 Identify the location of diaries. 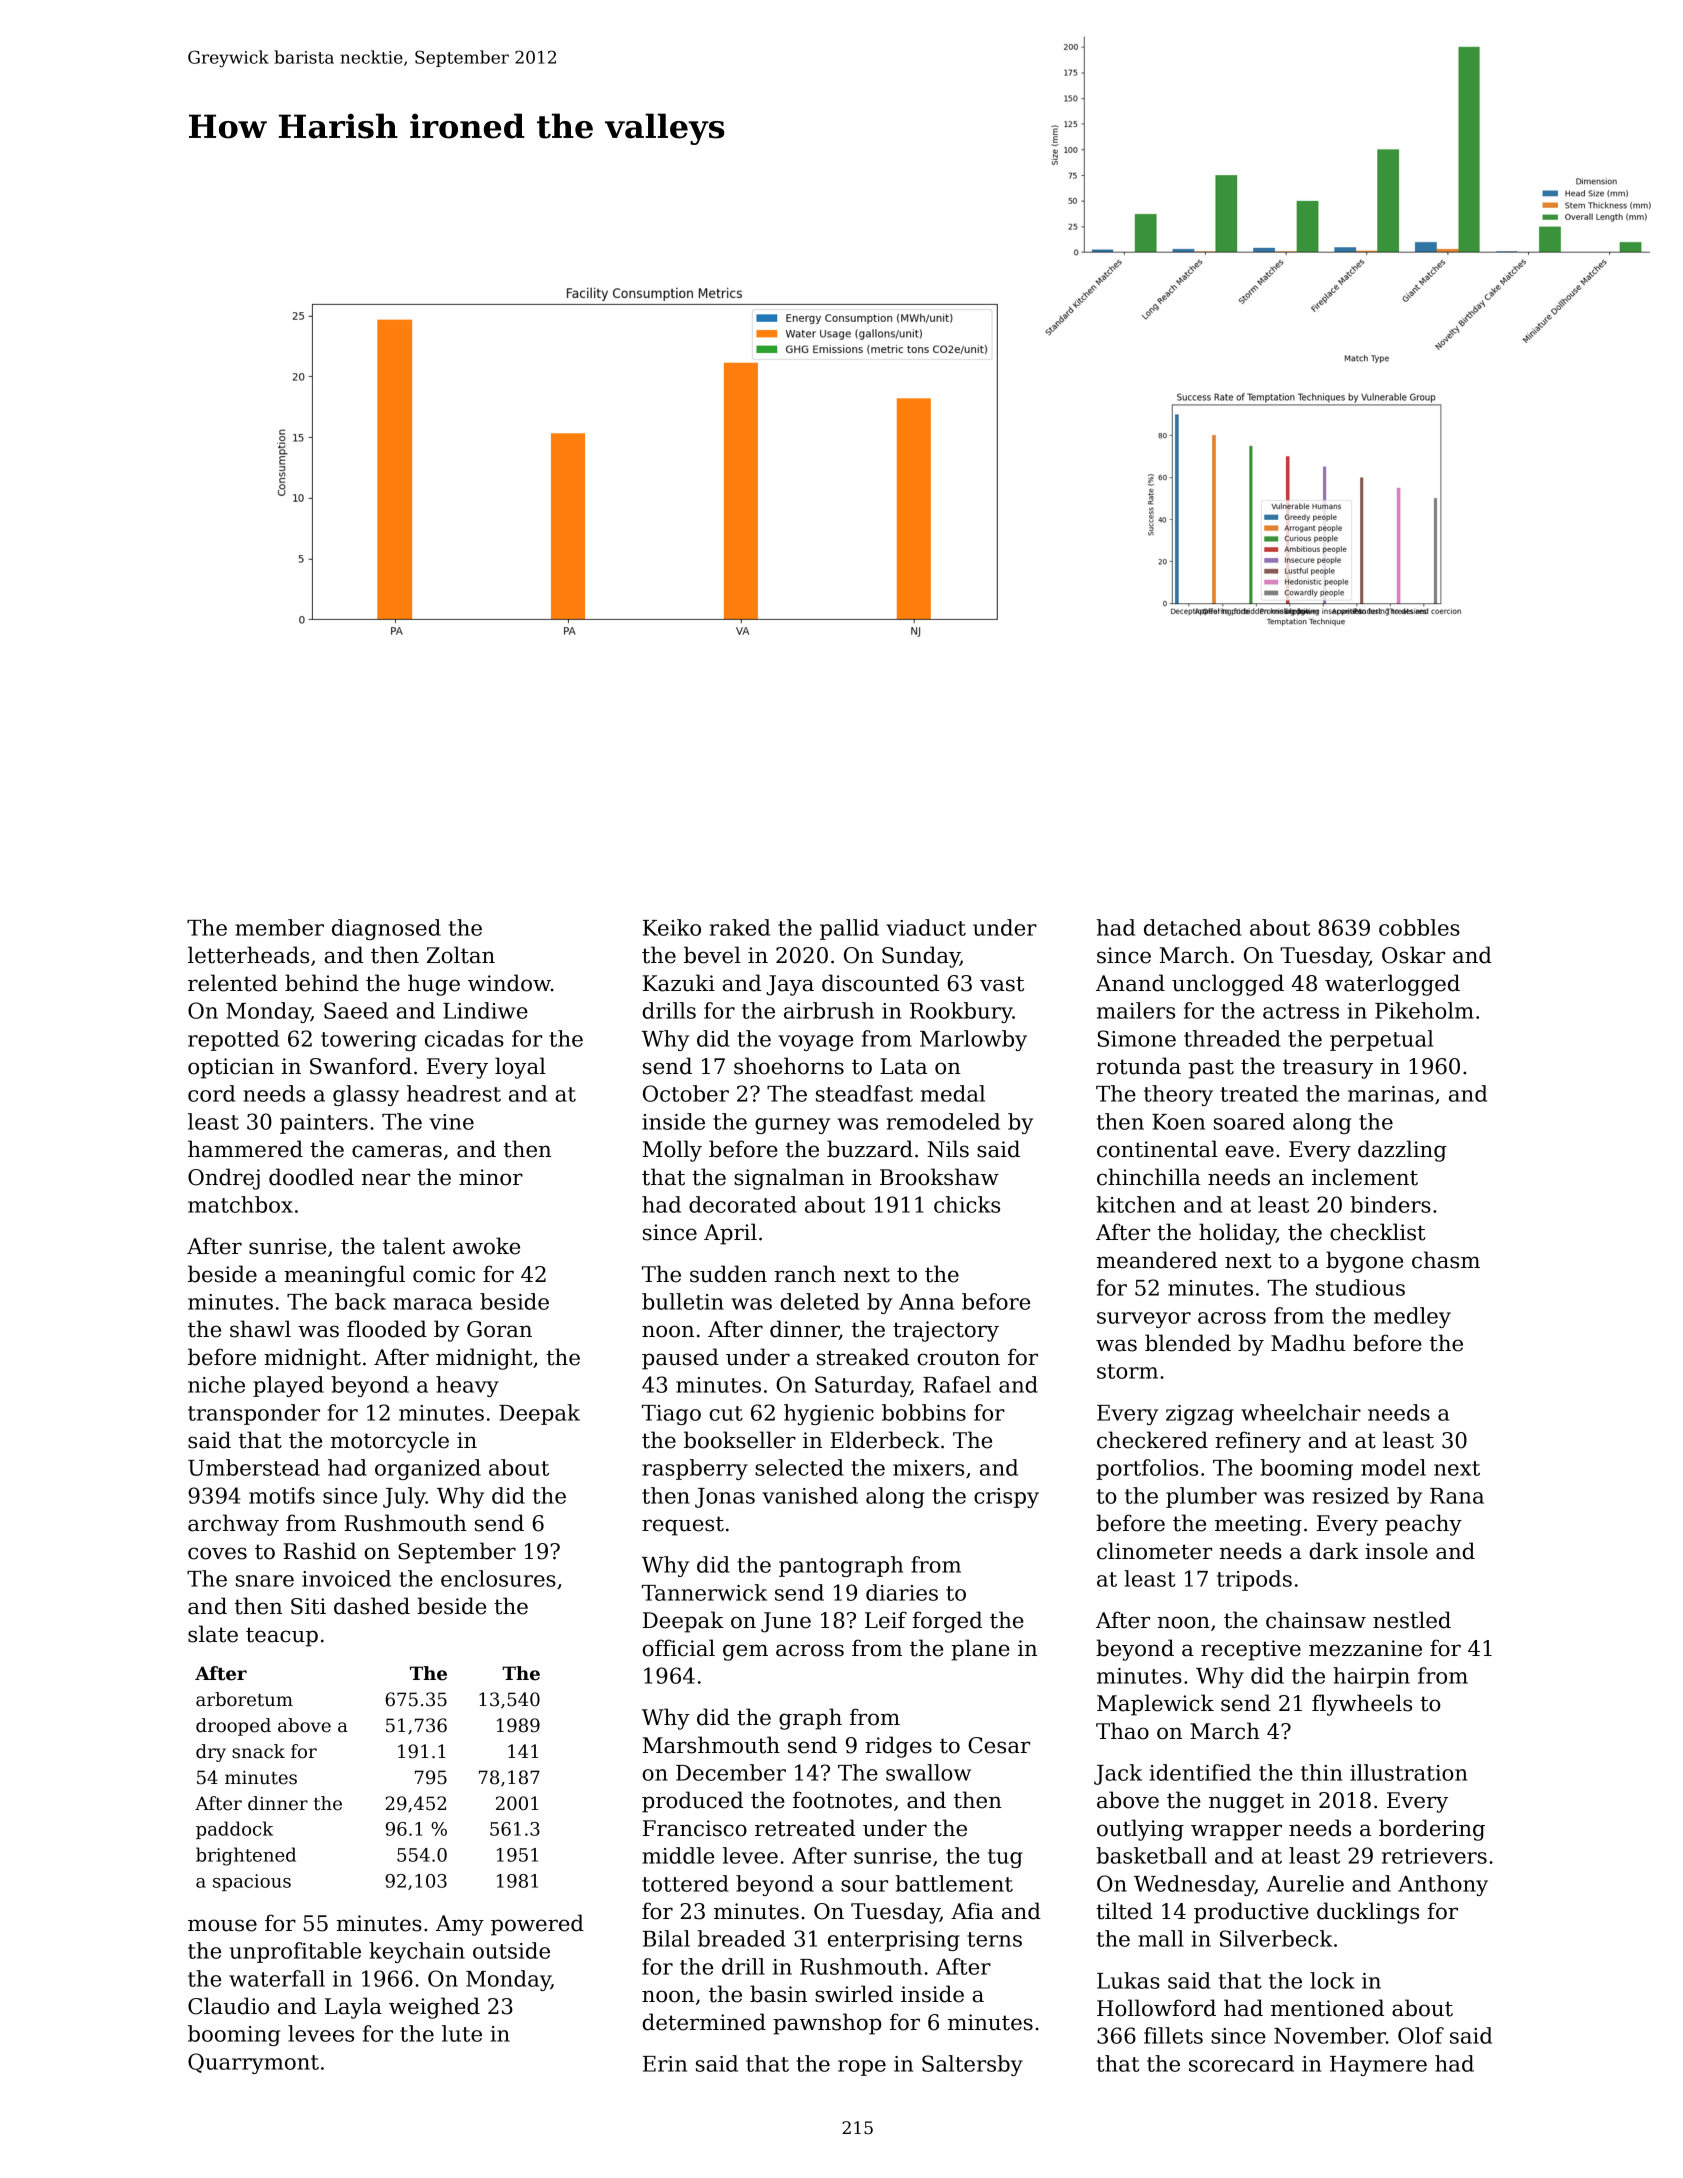
(902, 1592).
